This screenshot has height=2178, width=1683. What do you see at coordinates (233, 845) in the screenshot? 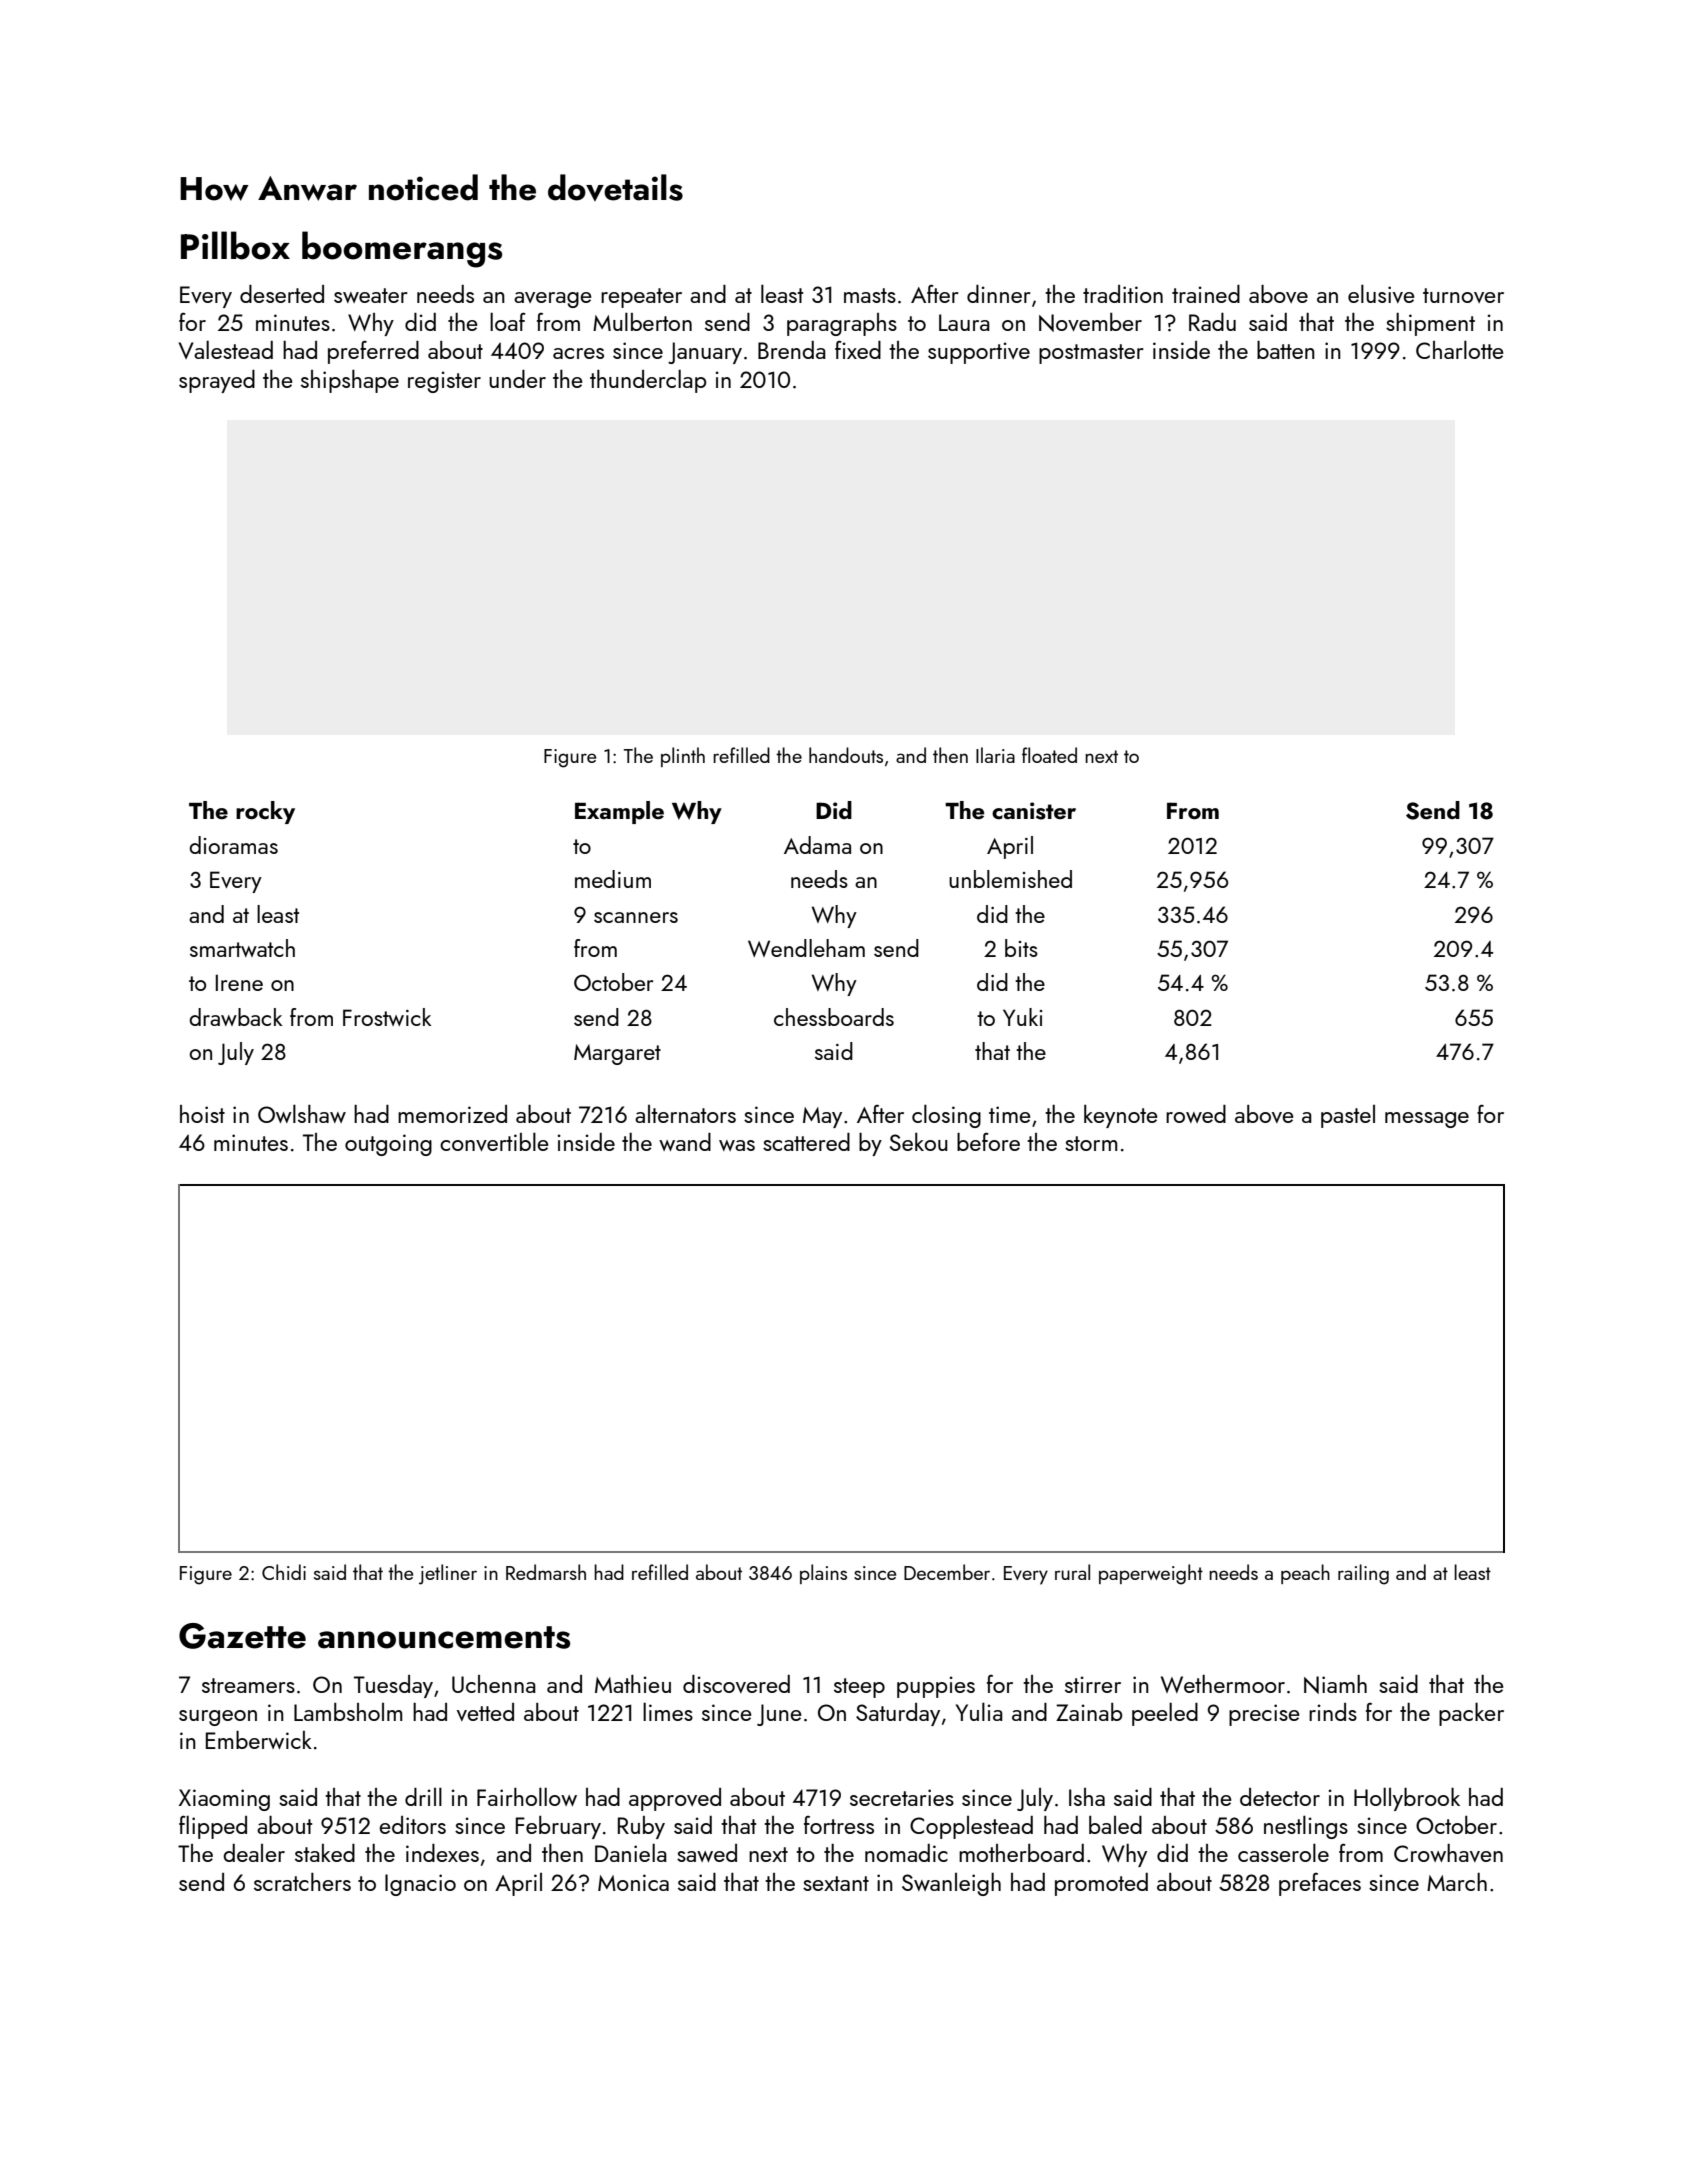
I see `dioramas` at bounding box center [233, 845].
